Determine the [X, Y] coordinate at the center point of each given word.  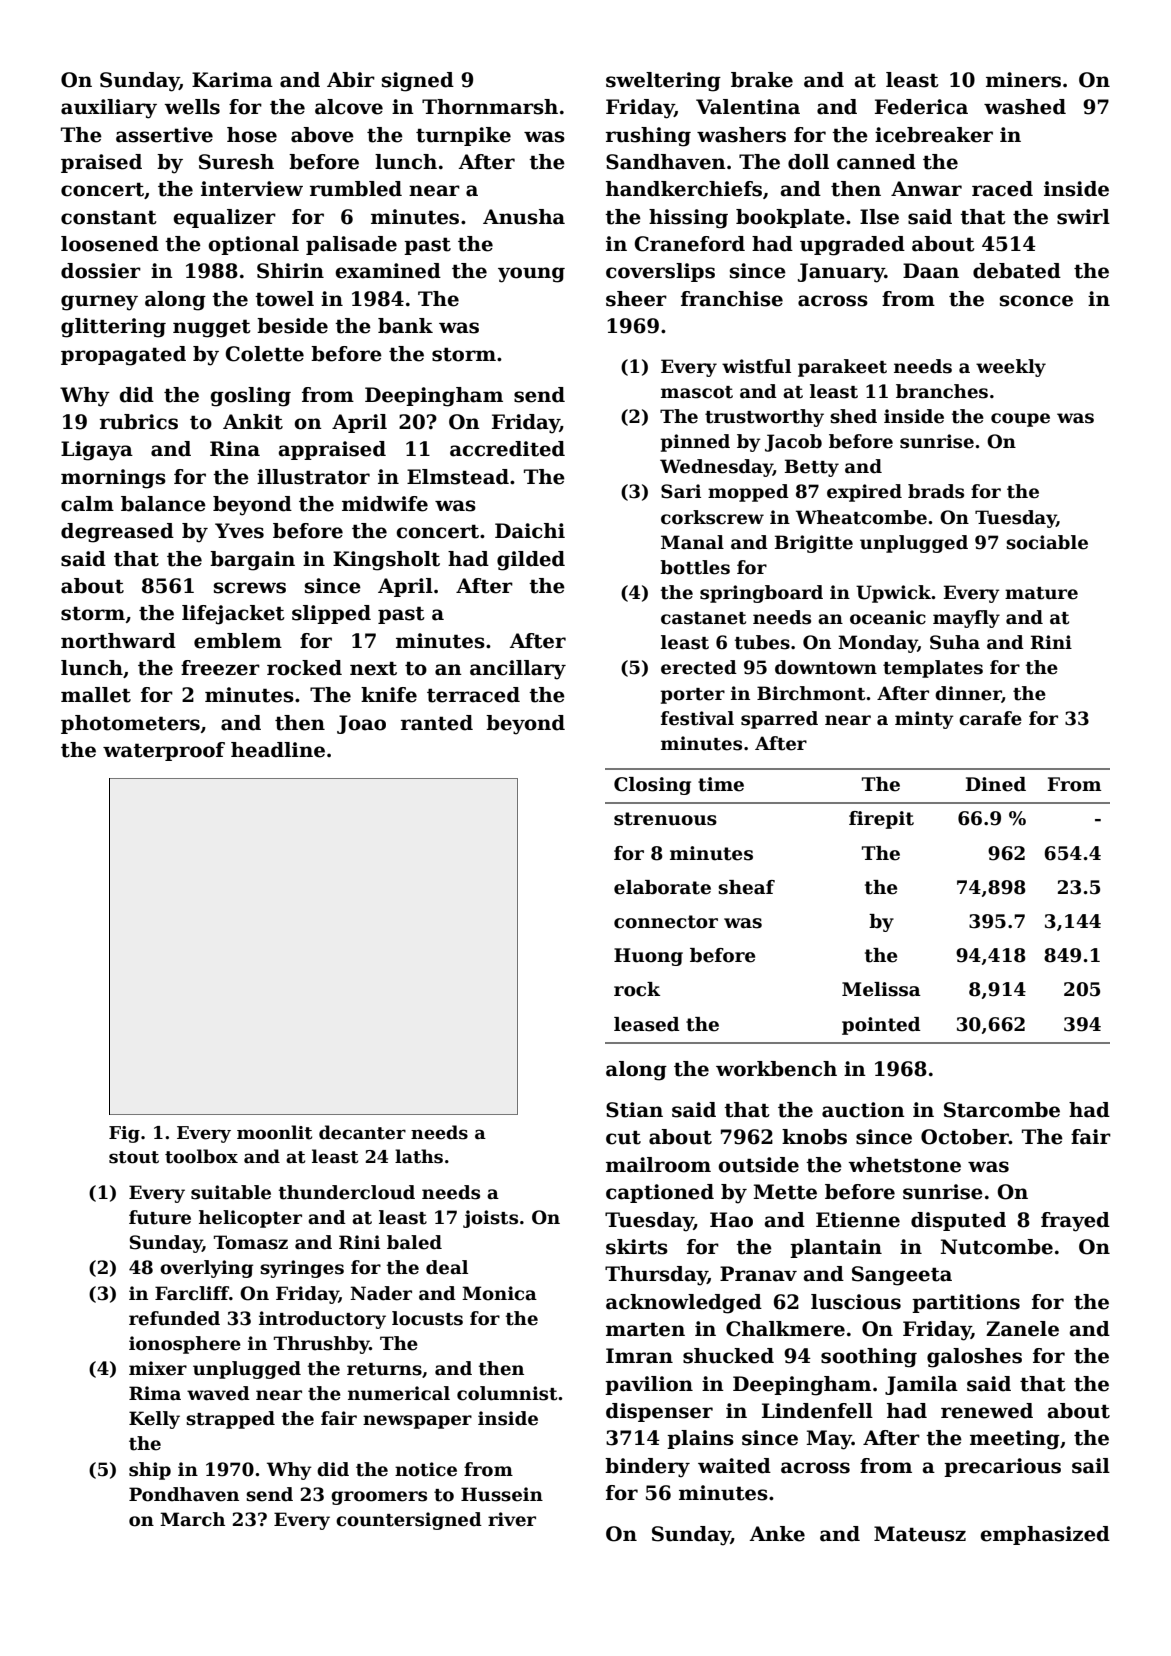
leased [647, 1024]
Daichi [530, 531]
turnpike [463, 136]
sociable [1047, 542]
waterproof [164, 751]
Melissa [881, 989]
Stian [634, 1110]
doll [808, 162]
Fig [124, 1134]
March [192, 1519]
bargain [252, 561]
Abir [351, 80]
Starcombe [1002, 1110]
